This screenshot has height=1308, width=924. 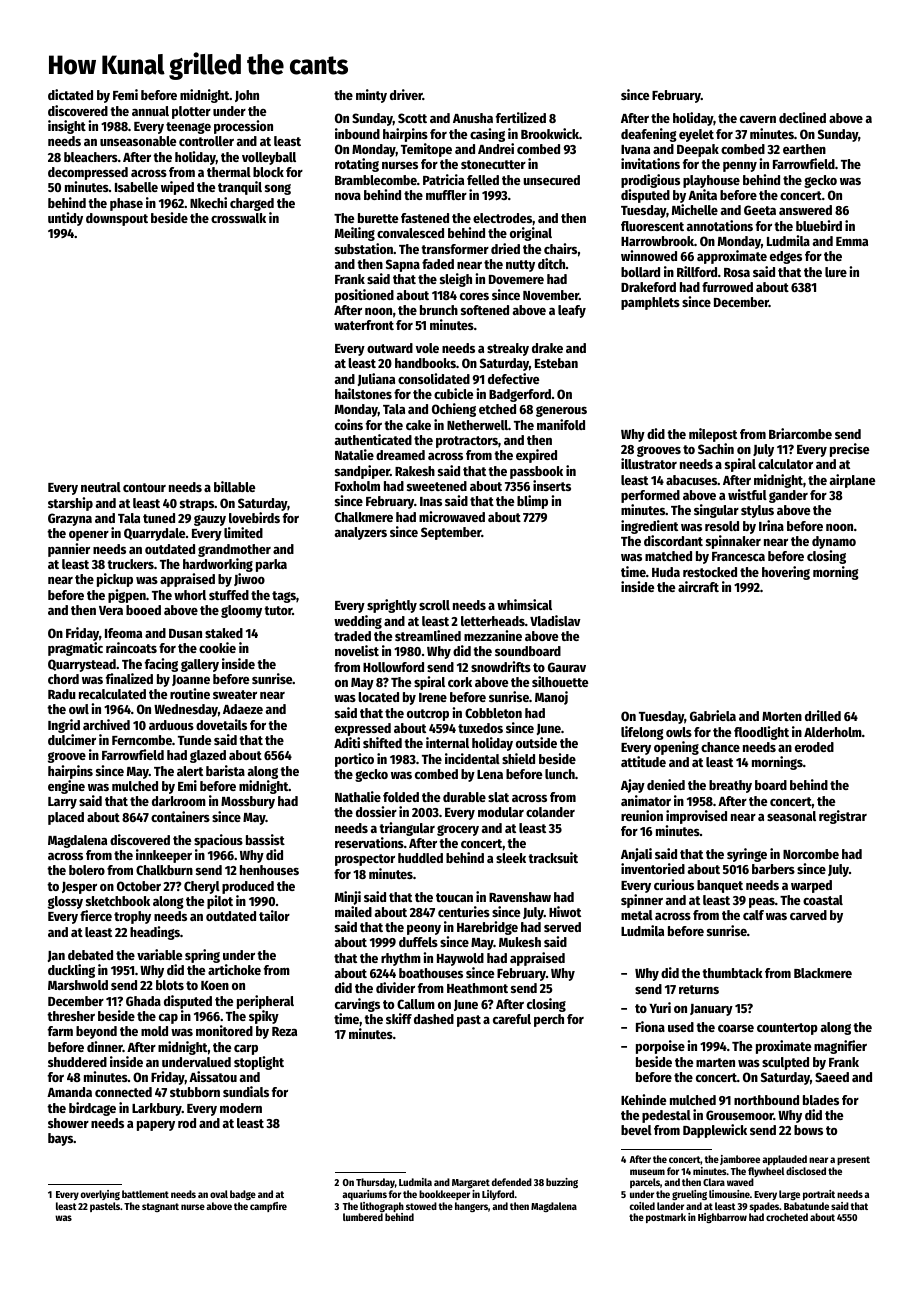 What do you see at coordinates (460, 682) in the screenshot?
I see `cork` at bounding box center [460, 682].
